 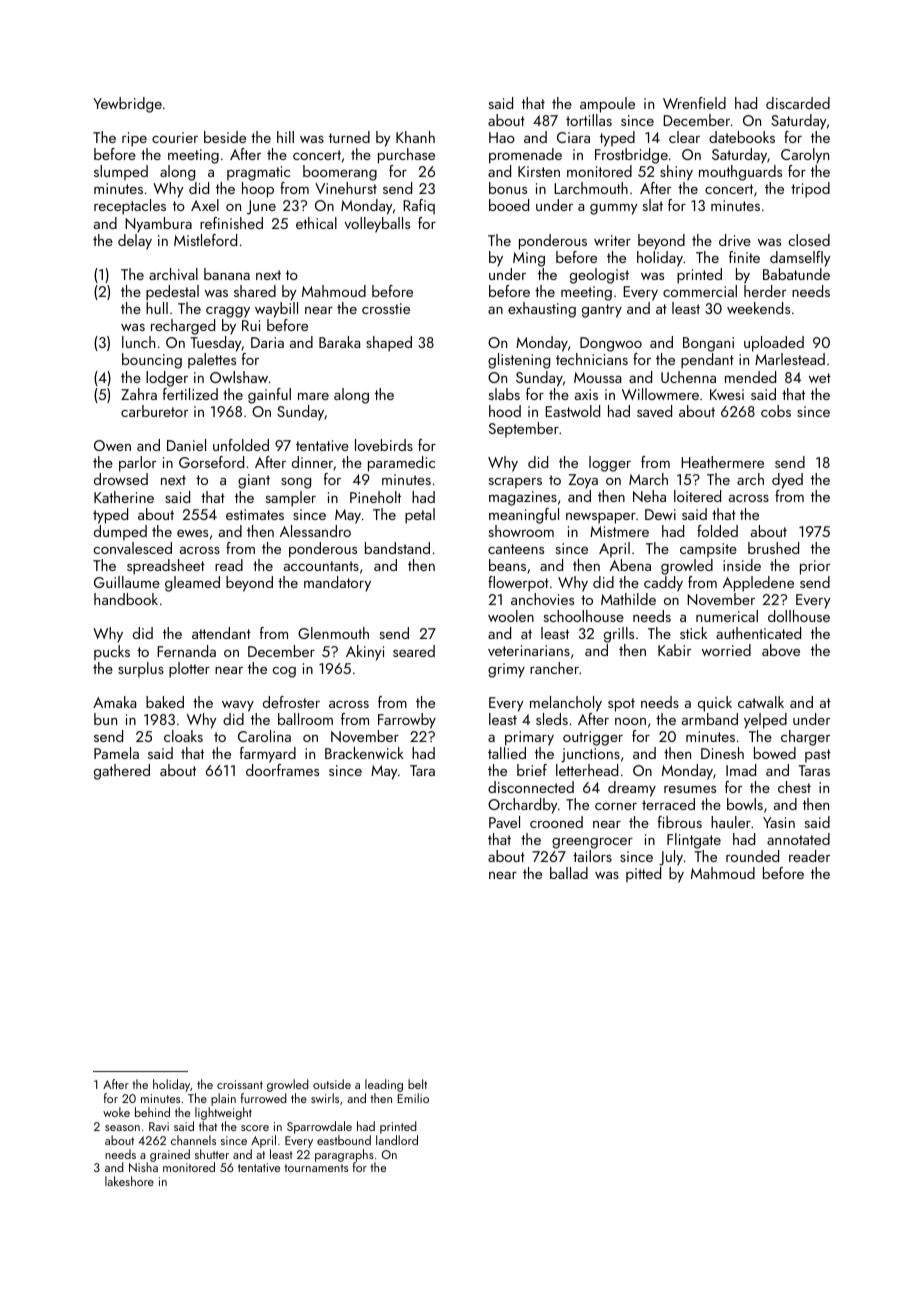 I want to click on lakeshore, so click(x=129, y=1181).
